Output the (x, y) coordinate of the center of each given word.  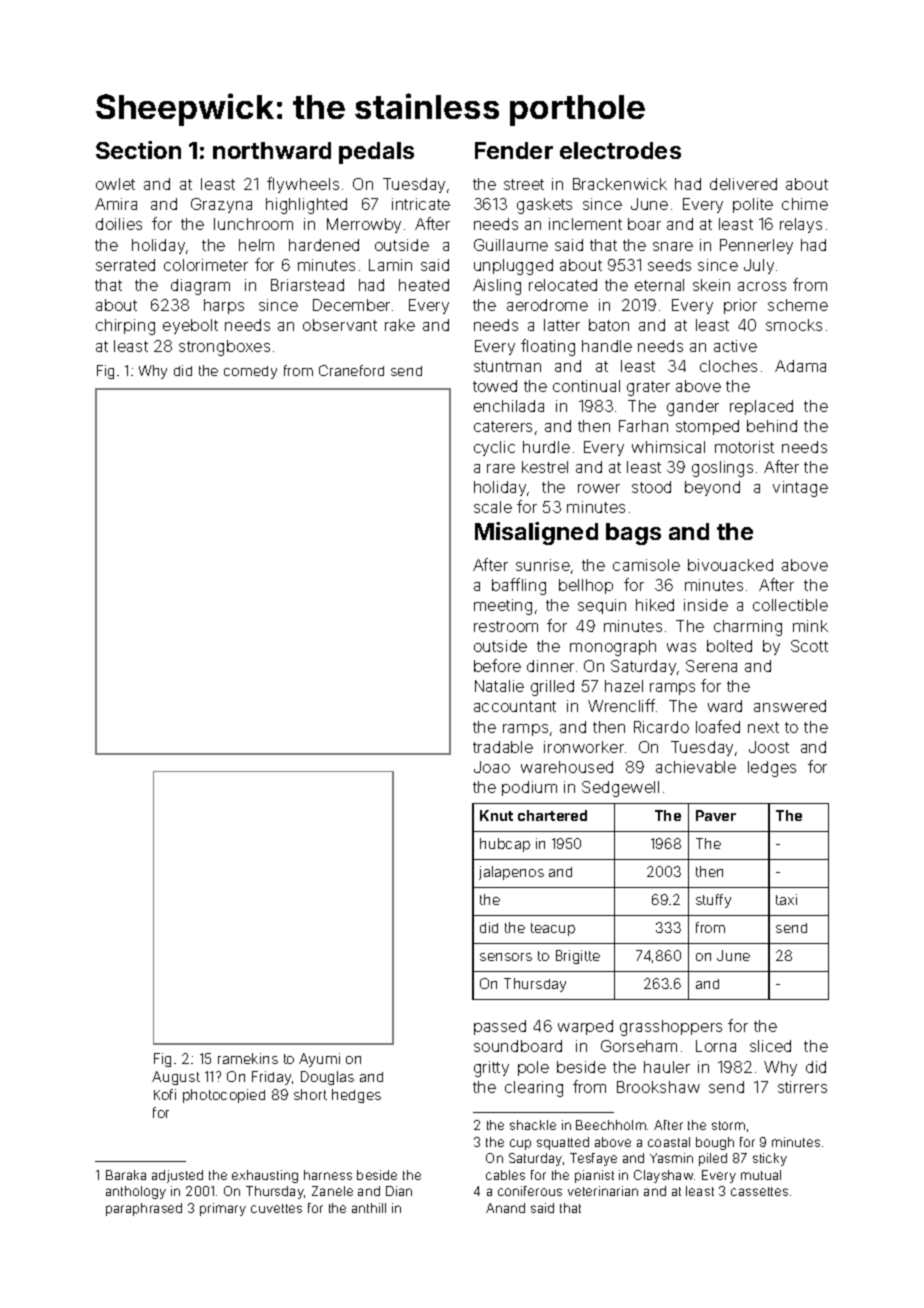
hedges (356, 1096)
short (310, 1094)
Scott (809, 646)
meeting (503, 607)
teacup (553, 929)
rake (400, 325)
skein (711, 285)
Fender (514, 150)
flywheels (303, 185)
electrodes (620, 150)
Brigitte (578, 957)
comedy (250, 372)
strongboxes (224, 348)
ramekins (248, 1058)
